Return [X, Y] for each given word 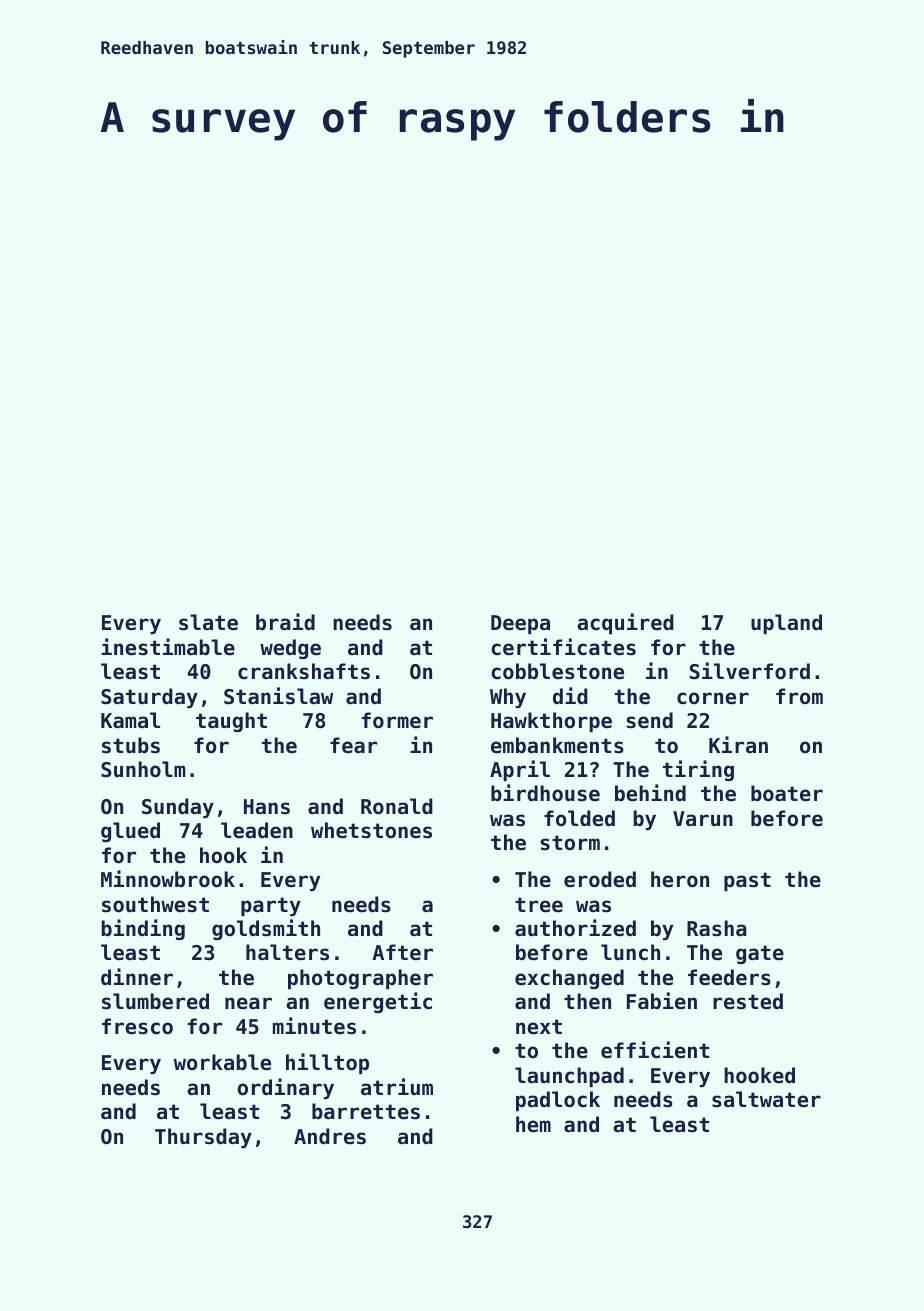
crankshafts [304, 671]
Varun [703, 818]
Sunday [178, 808]
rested [748, 1001]
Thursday [203, 1138]
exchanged [569, 979]
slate [208, 622]
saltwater [766, 1099]
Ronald [397, 806]
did [570, 696]
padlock [558, 1101]
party [271, 906]
